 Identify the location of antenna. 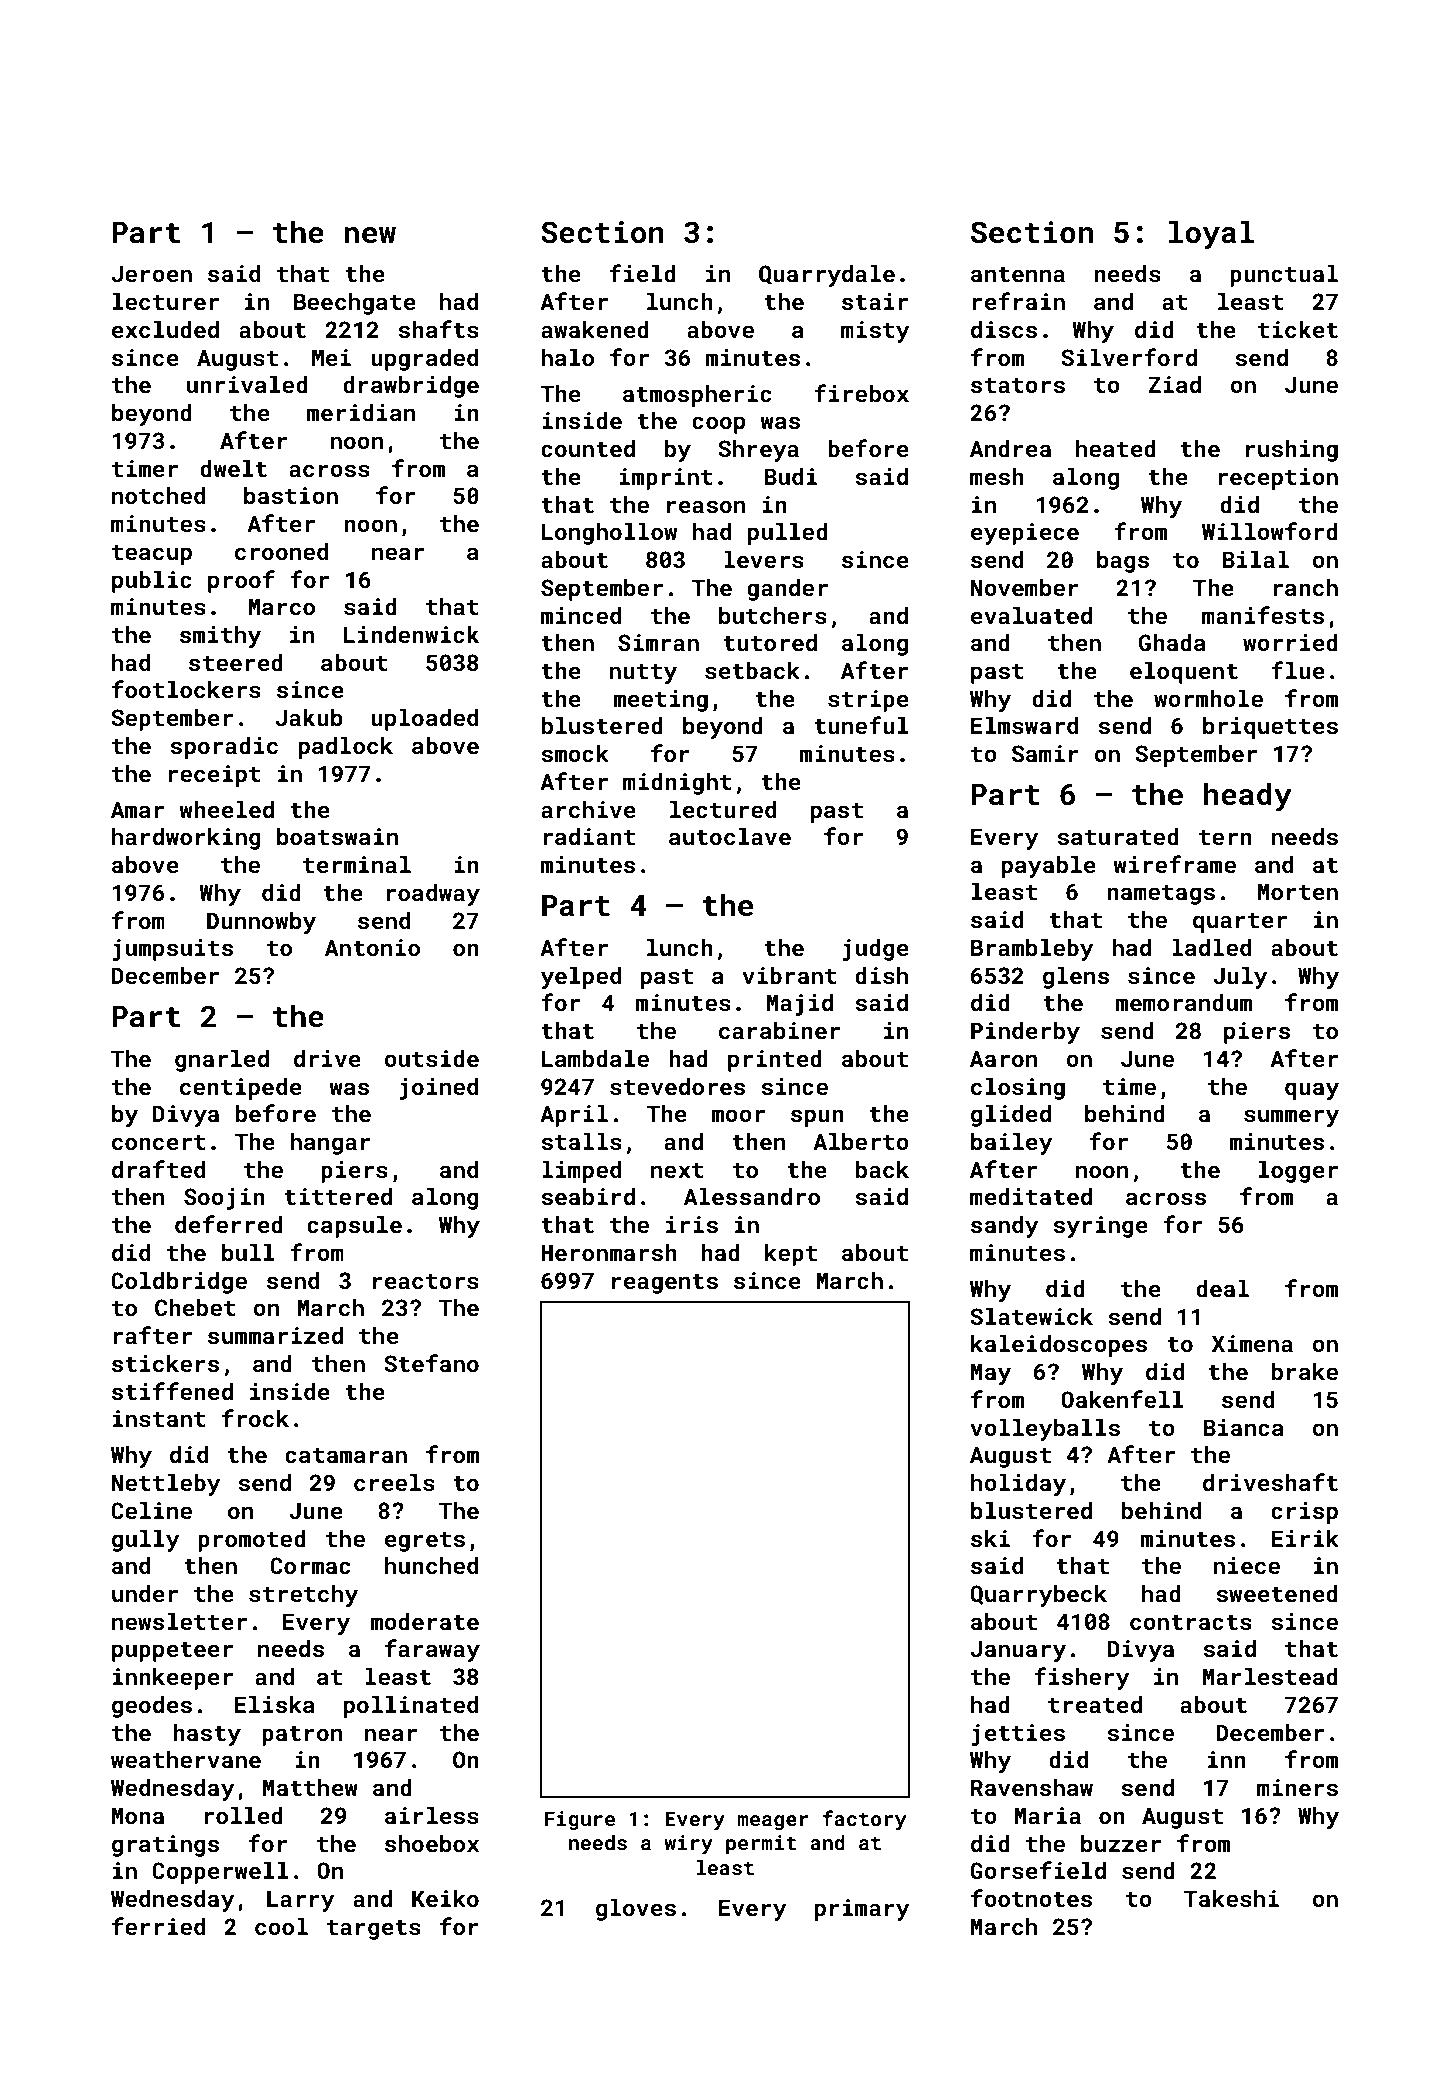
(1018, 274).
